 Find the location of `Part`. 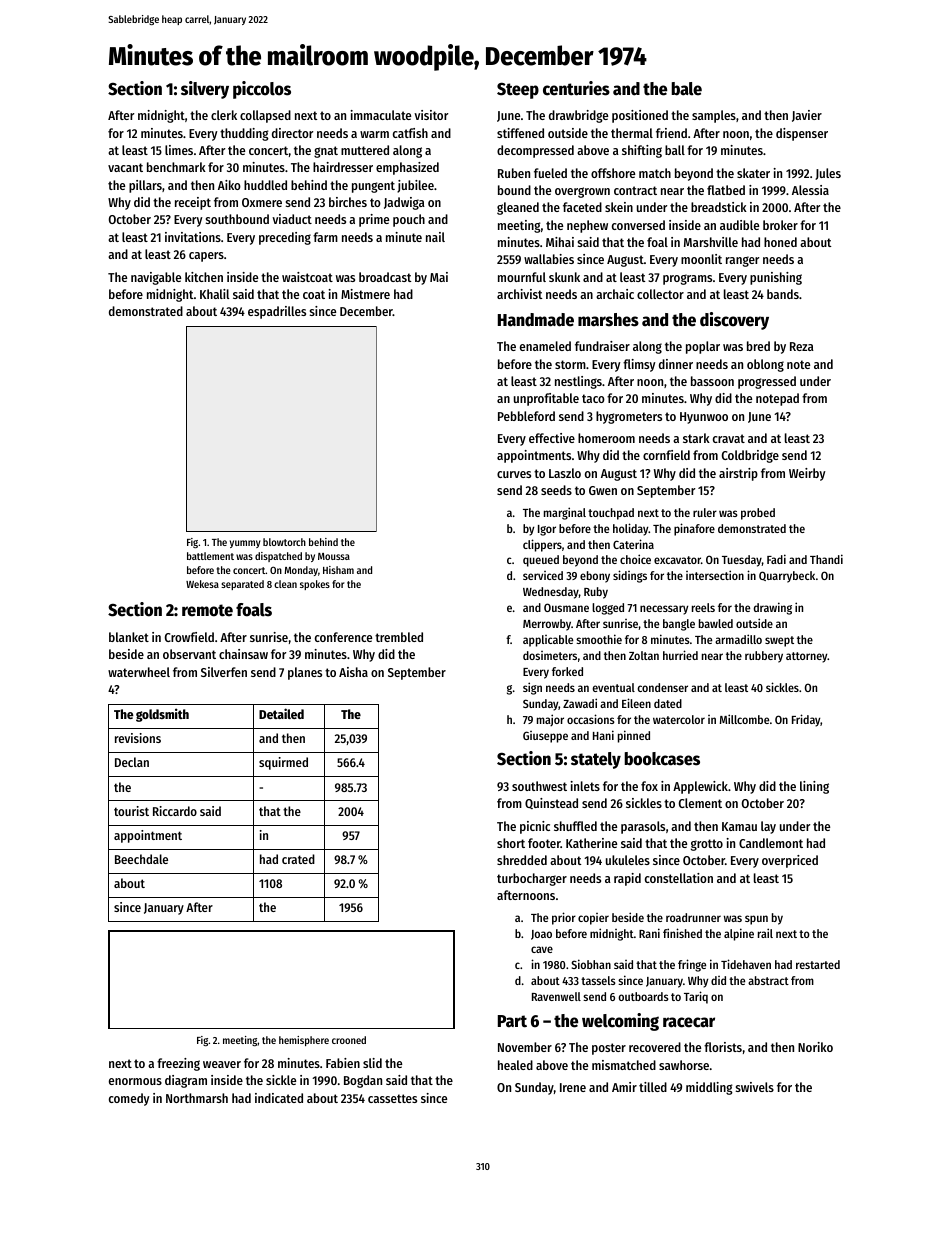

Part is located at coordinates (512, 1021).
